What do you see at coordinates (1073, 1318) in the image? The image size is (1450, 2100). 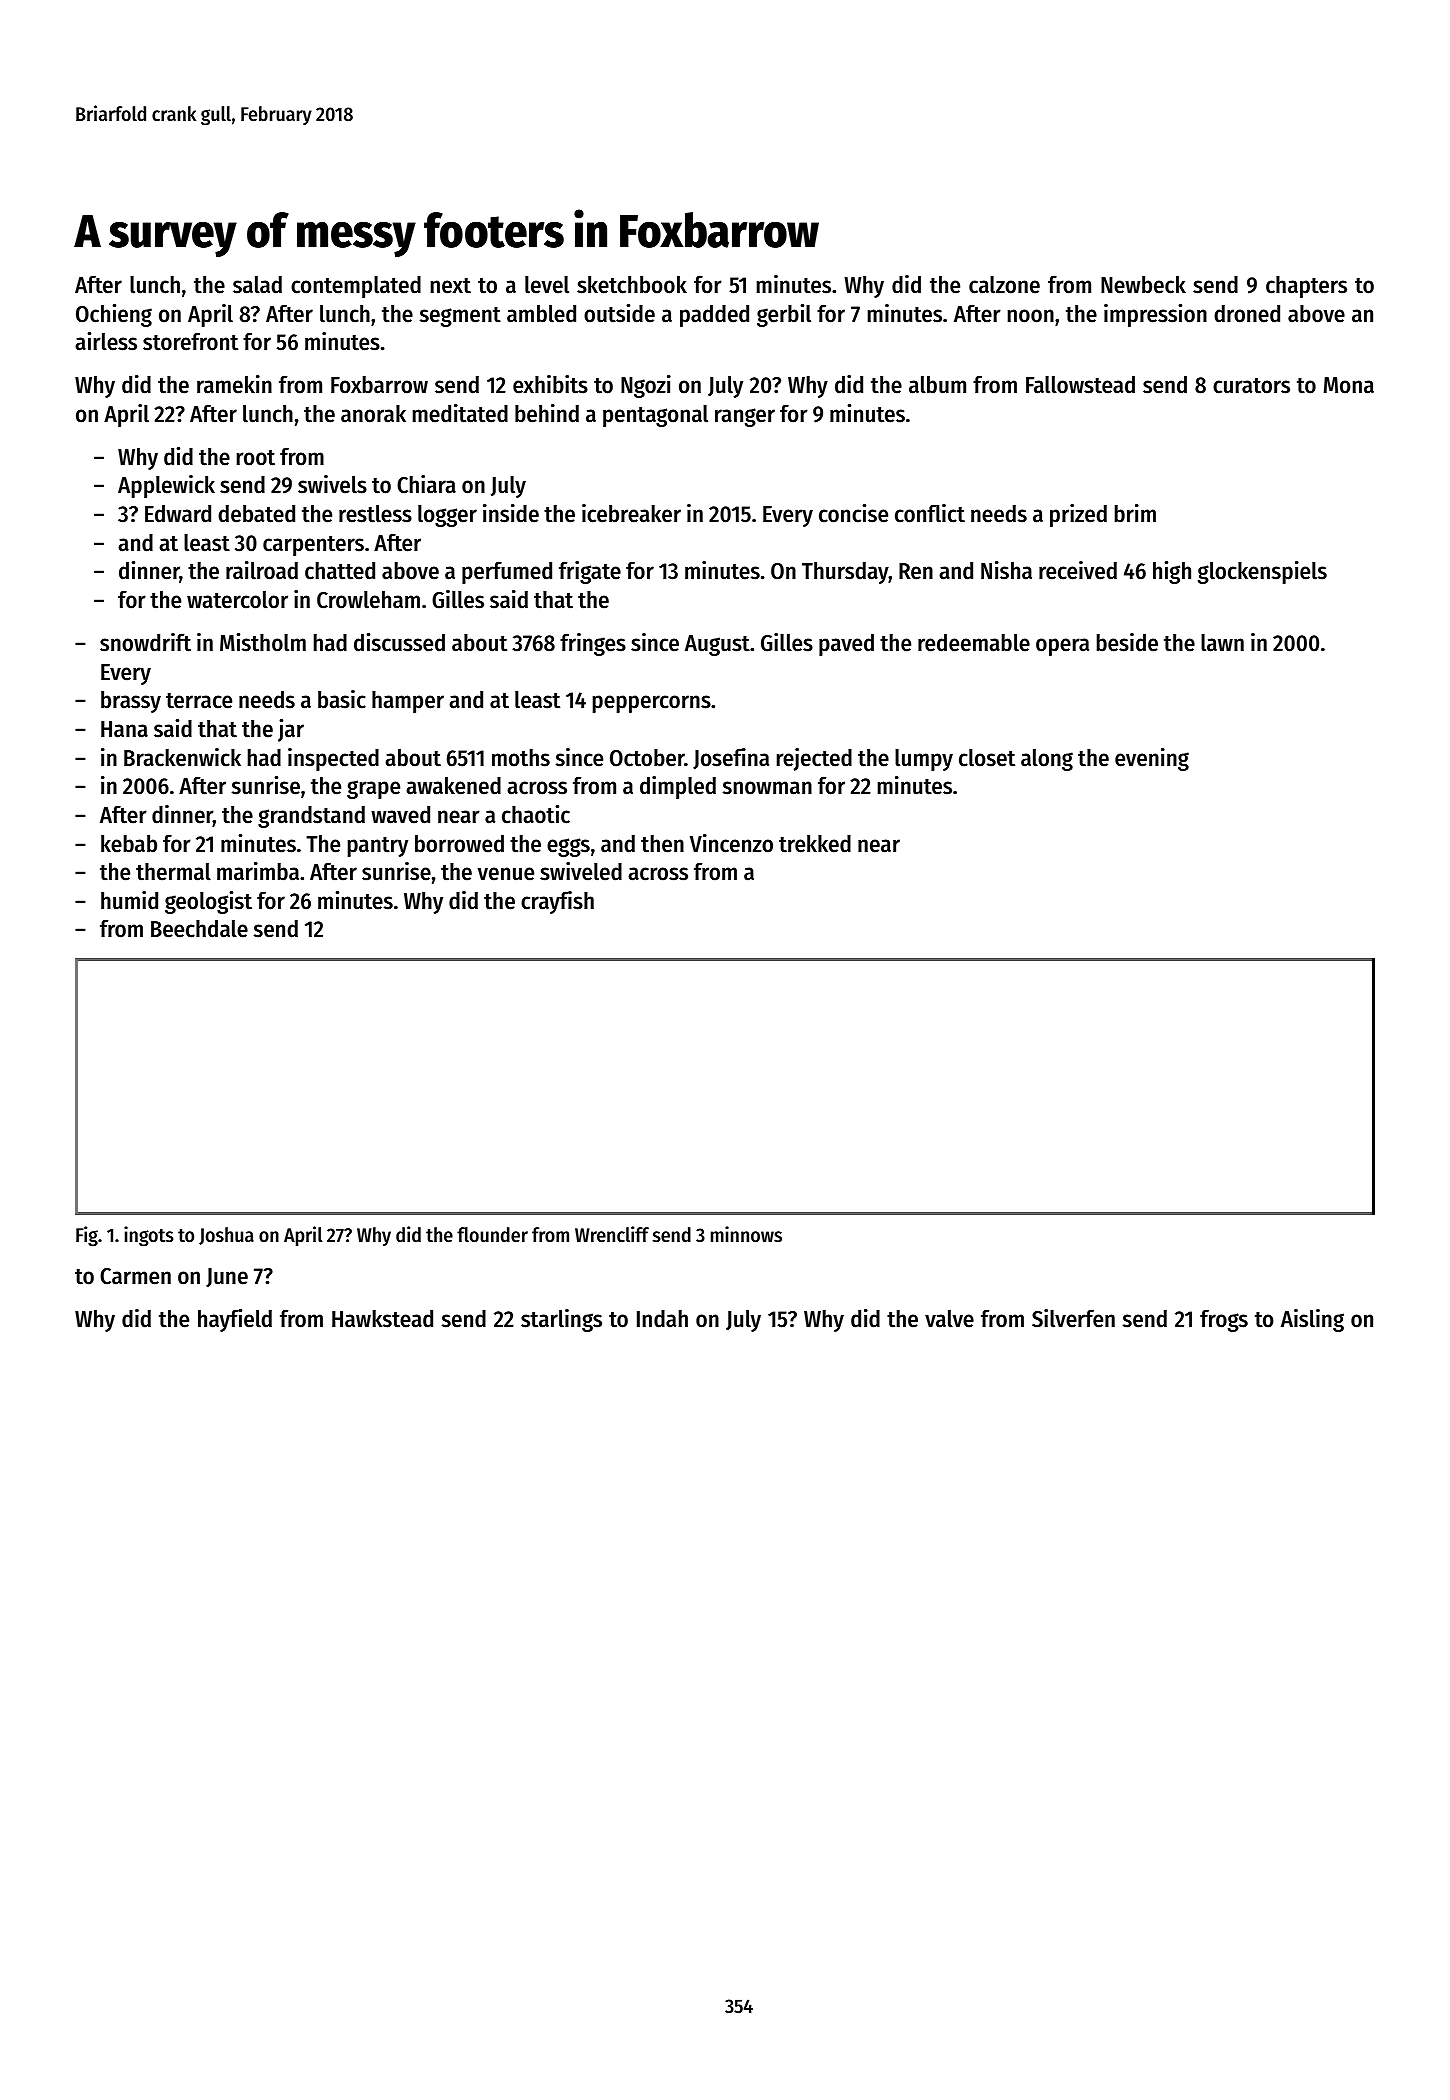 I see `Silverfen` at bounding box center [1073, 1318].
